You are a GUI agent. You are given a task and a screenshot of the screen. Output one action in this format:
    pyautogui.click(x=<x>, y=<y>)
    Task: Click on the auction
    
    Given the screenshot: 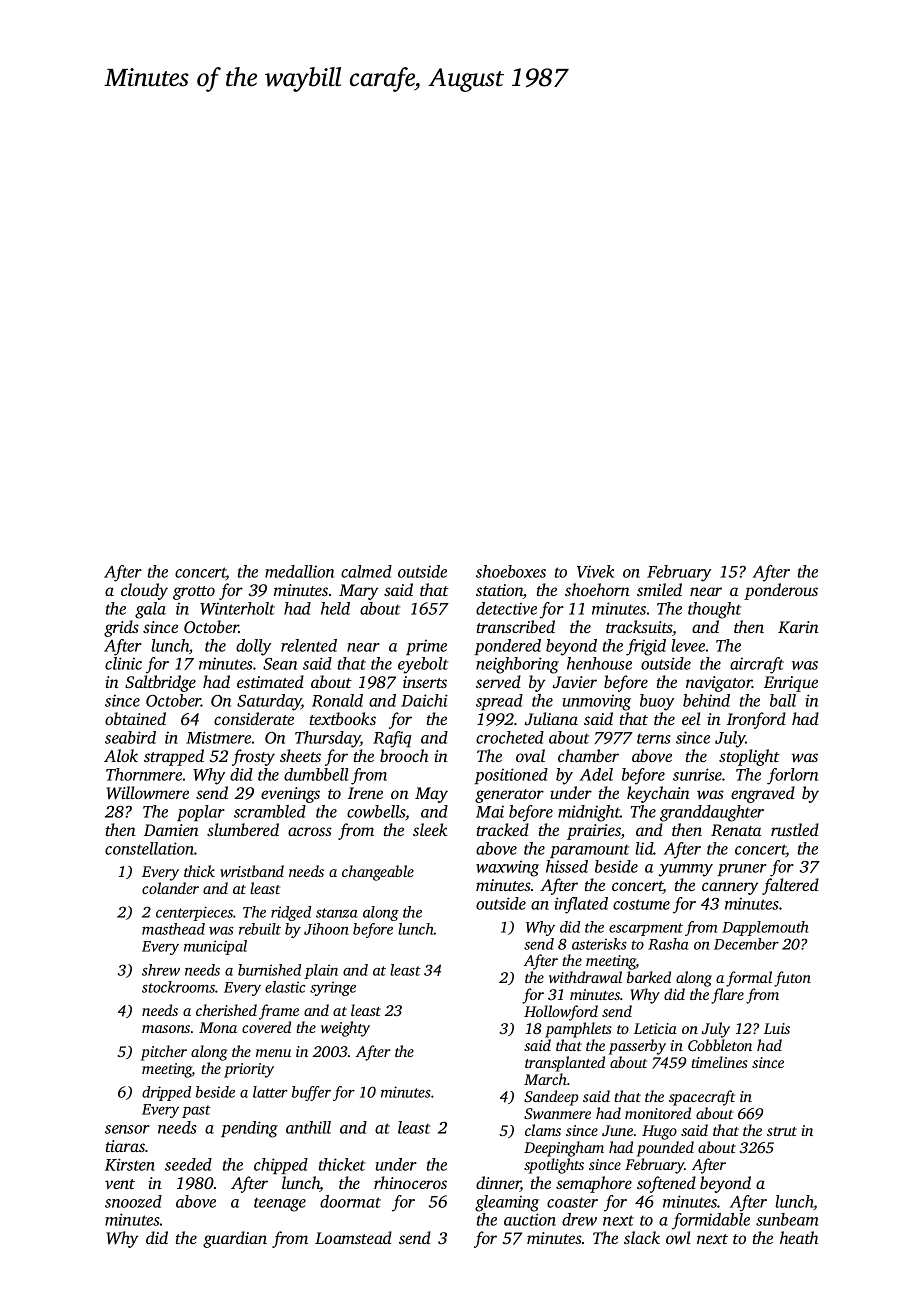 What is the action you would take?
    pyautogui.click(x=530, y=1219)
